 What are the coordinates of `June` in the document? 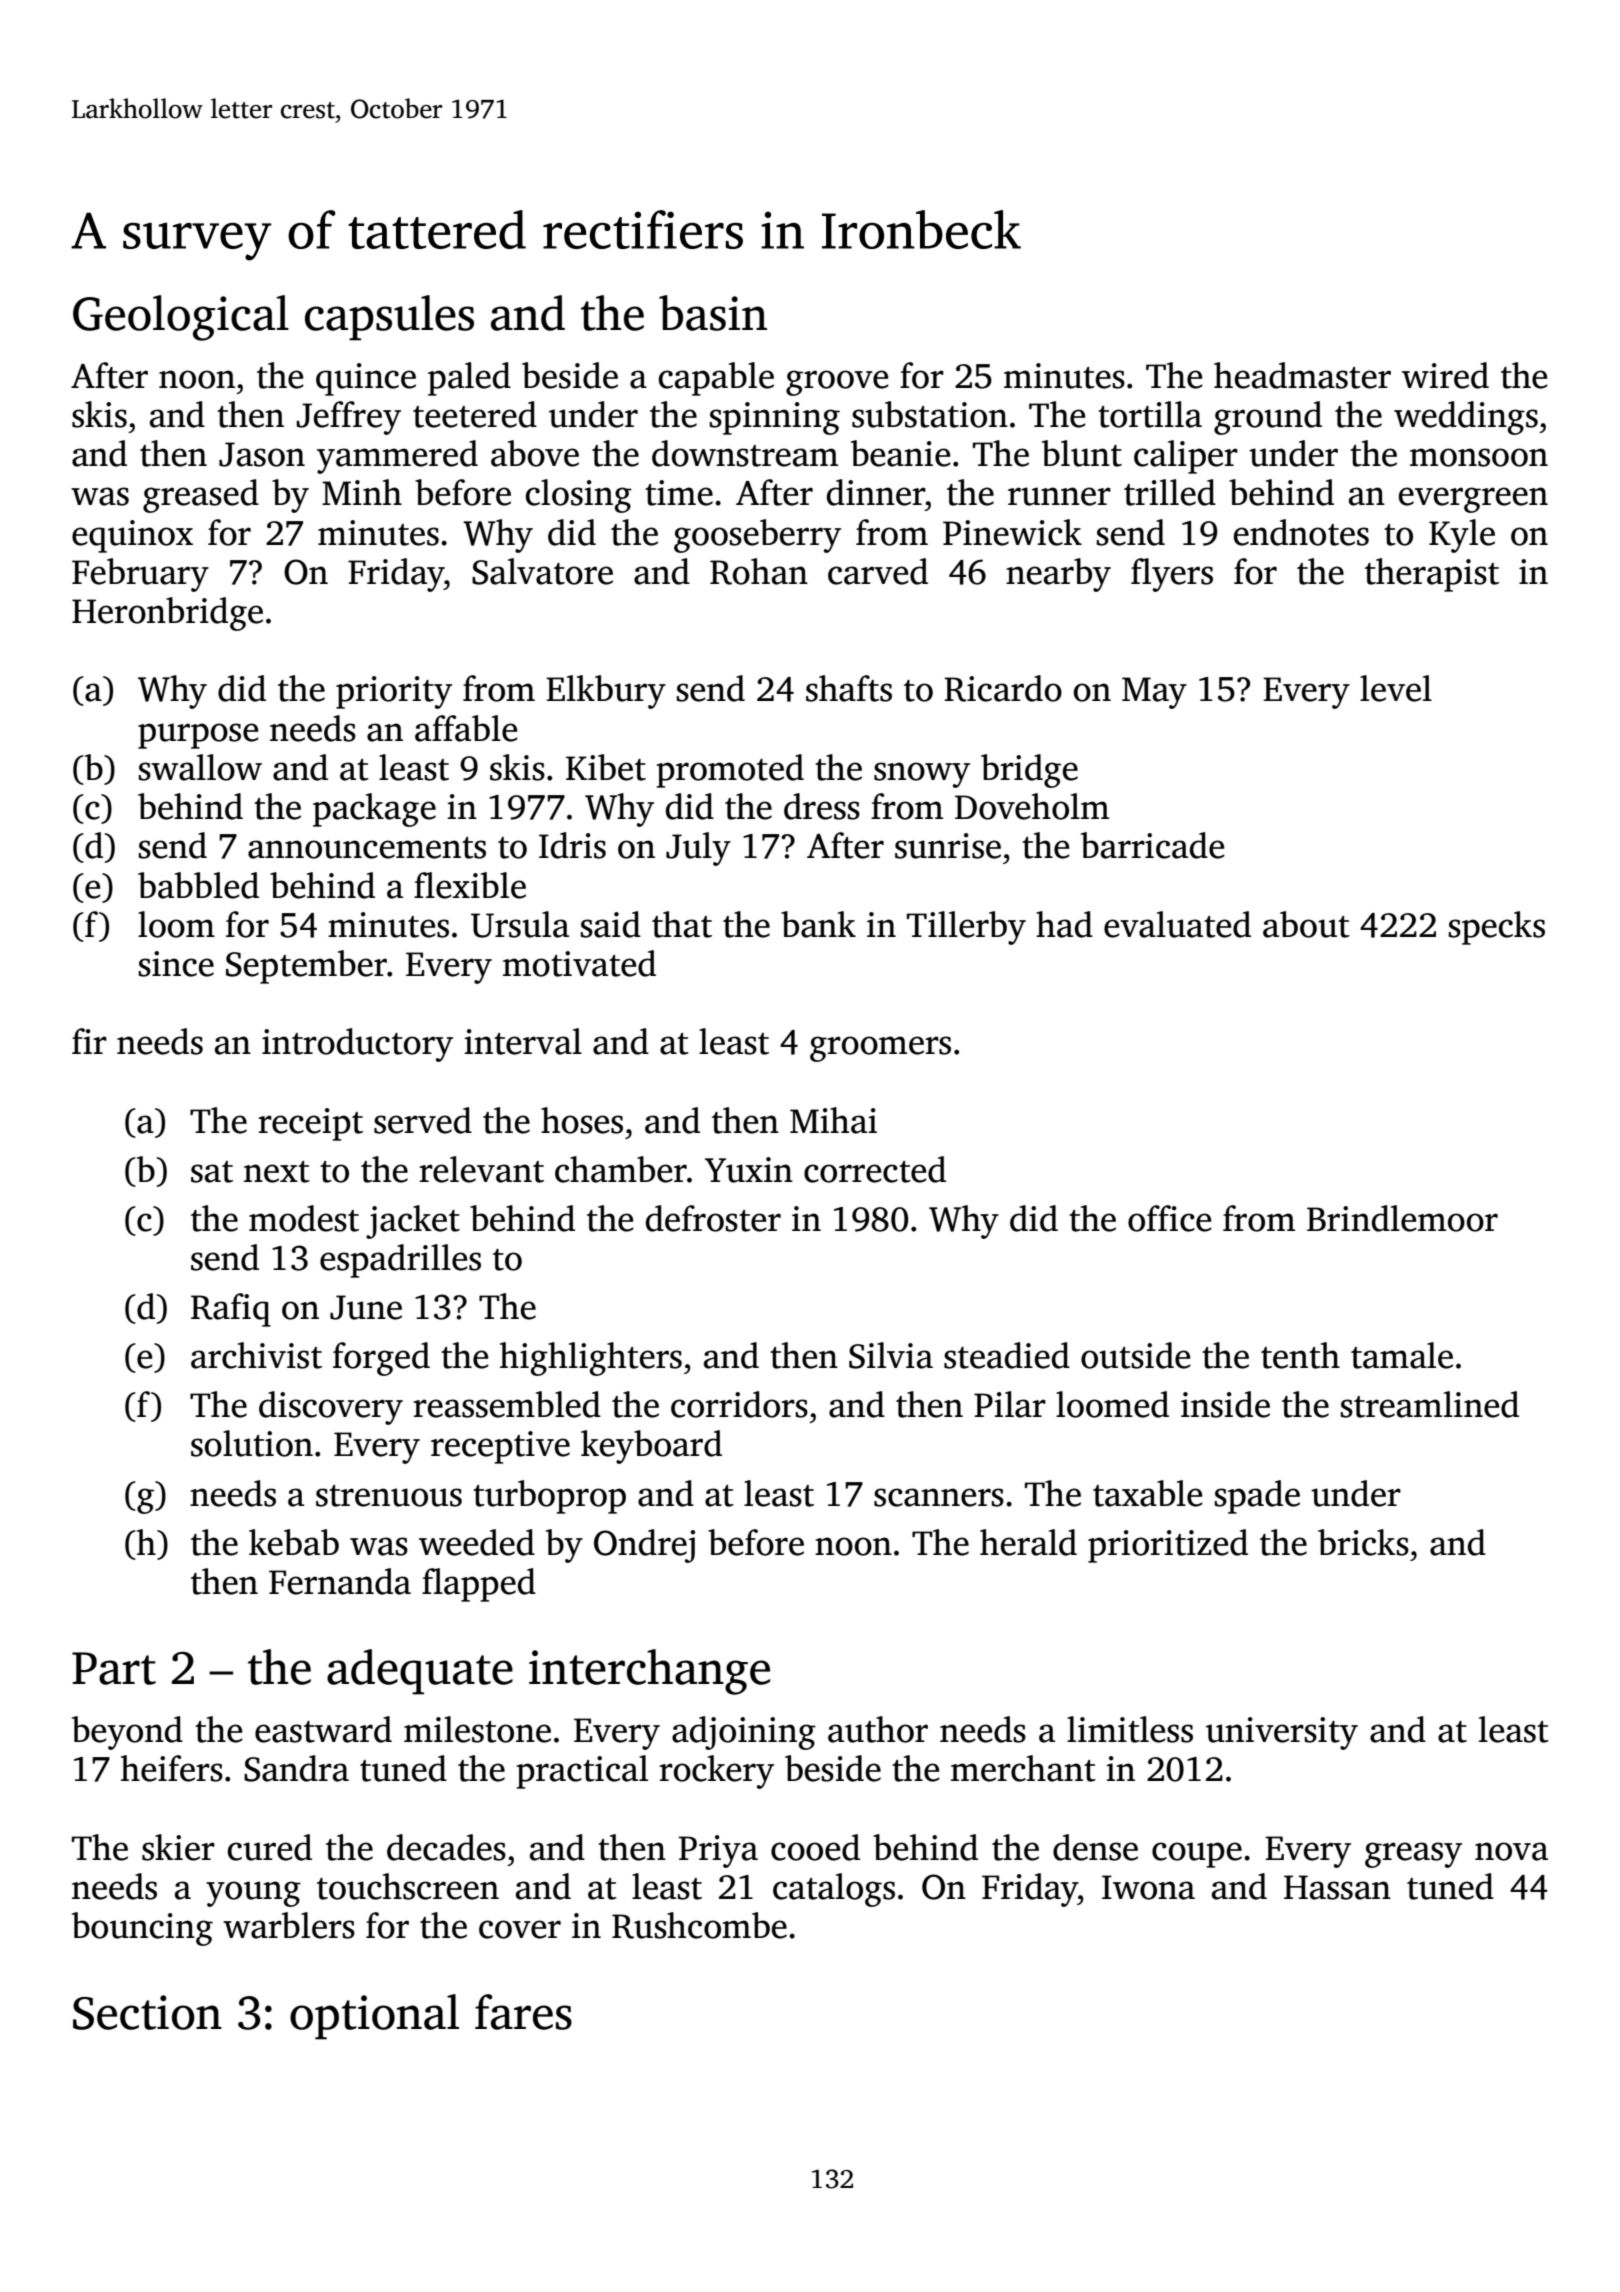 It's located at (366, 1307).
